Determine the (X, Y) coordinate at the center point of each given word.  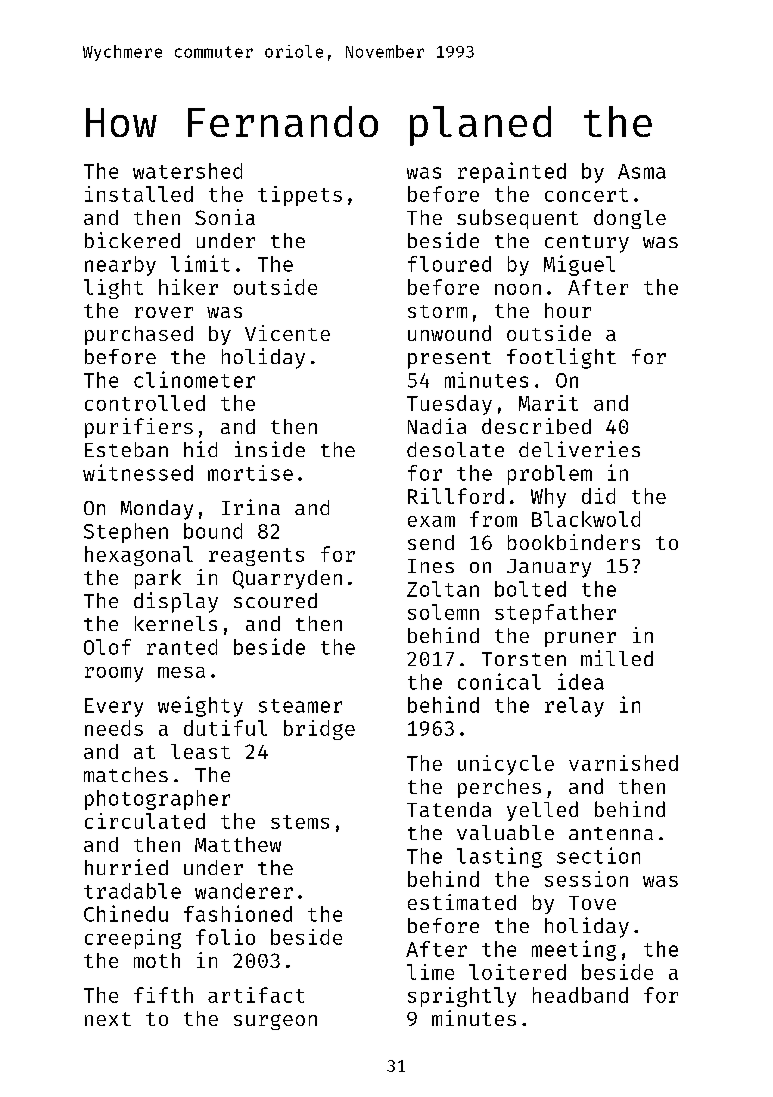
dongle (630, 219)
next (108, 1019)
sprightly (462, 997)
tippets (300, 196)
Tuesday (449, 405)
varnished (623, 763)
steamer (300, 706)
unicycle (506, 765)
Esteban (126, 449)
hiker (188, 287)
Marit (548, 403)
